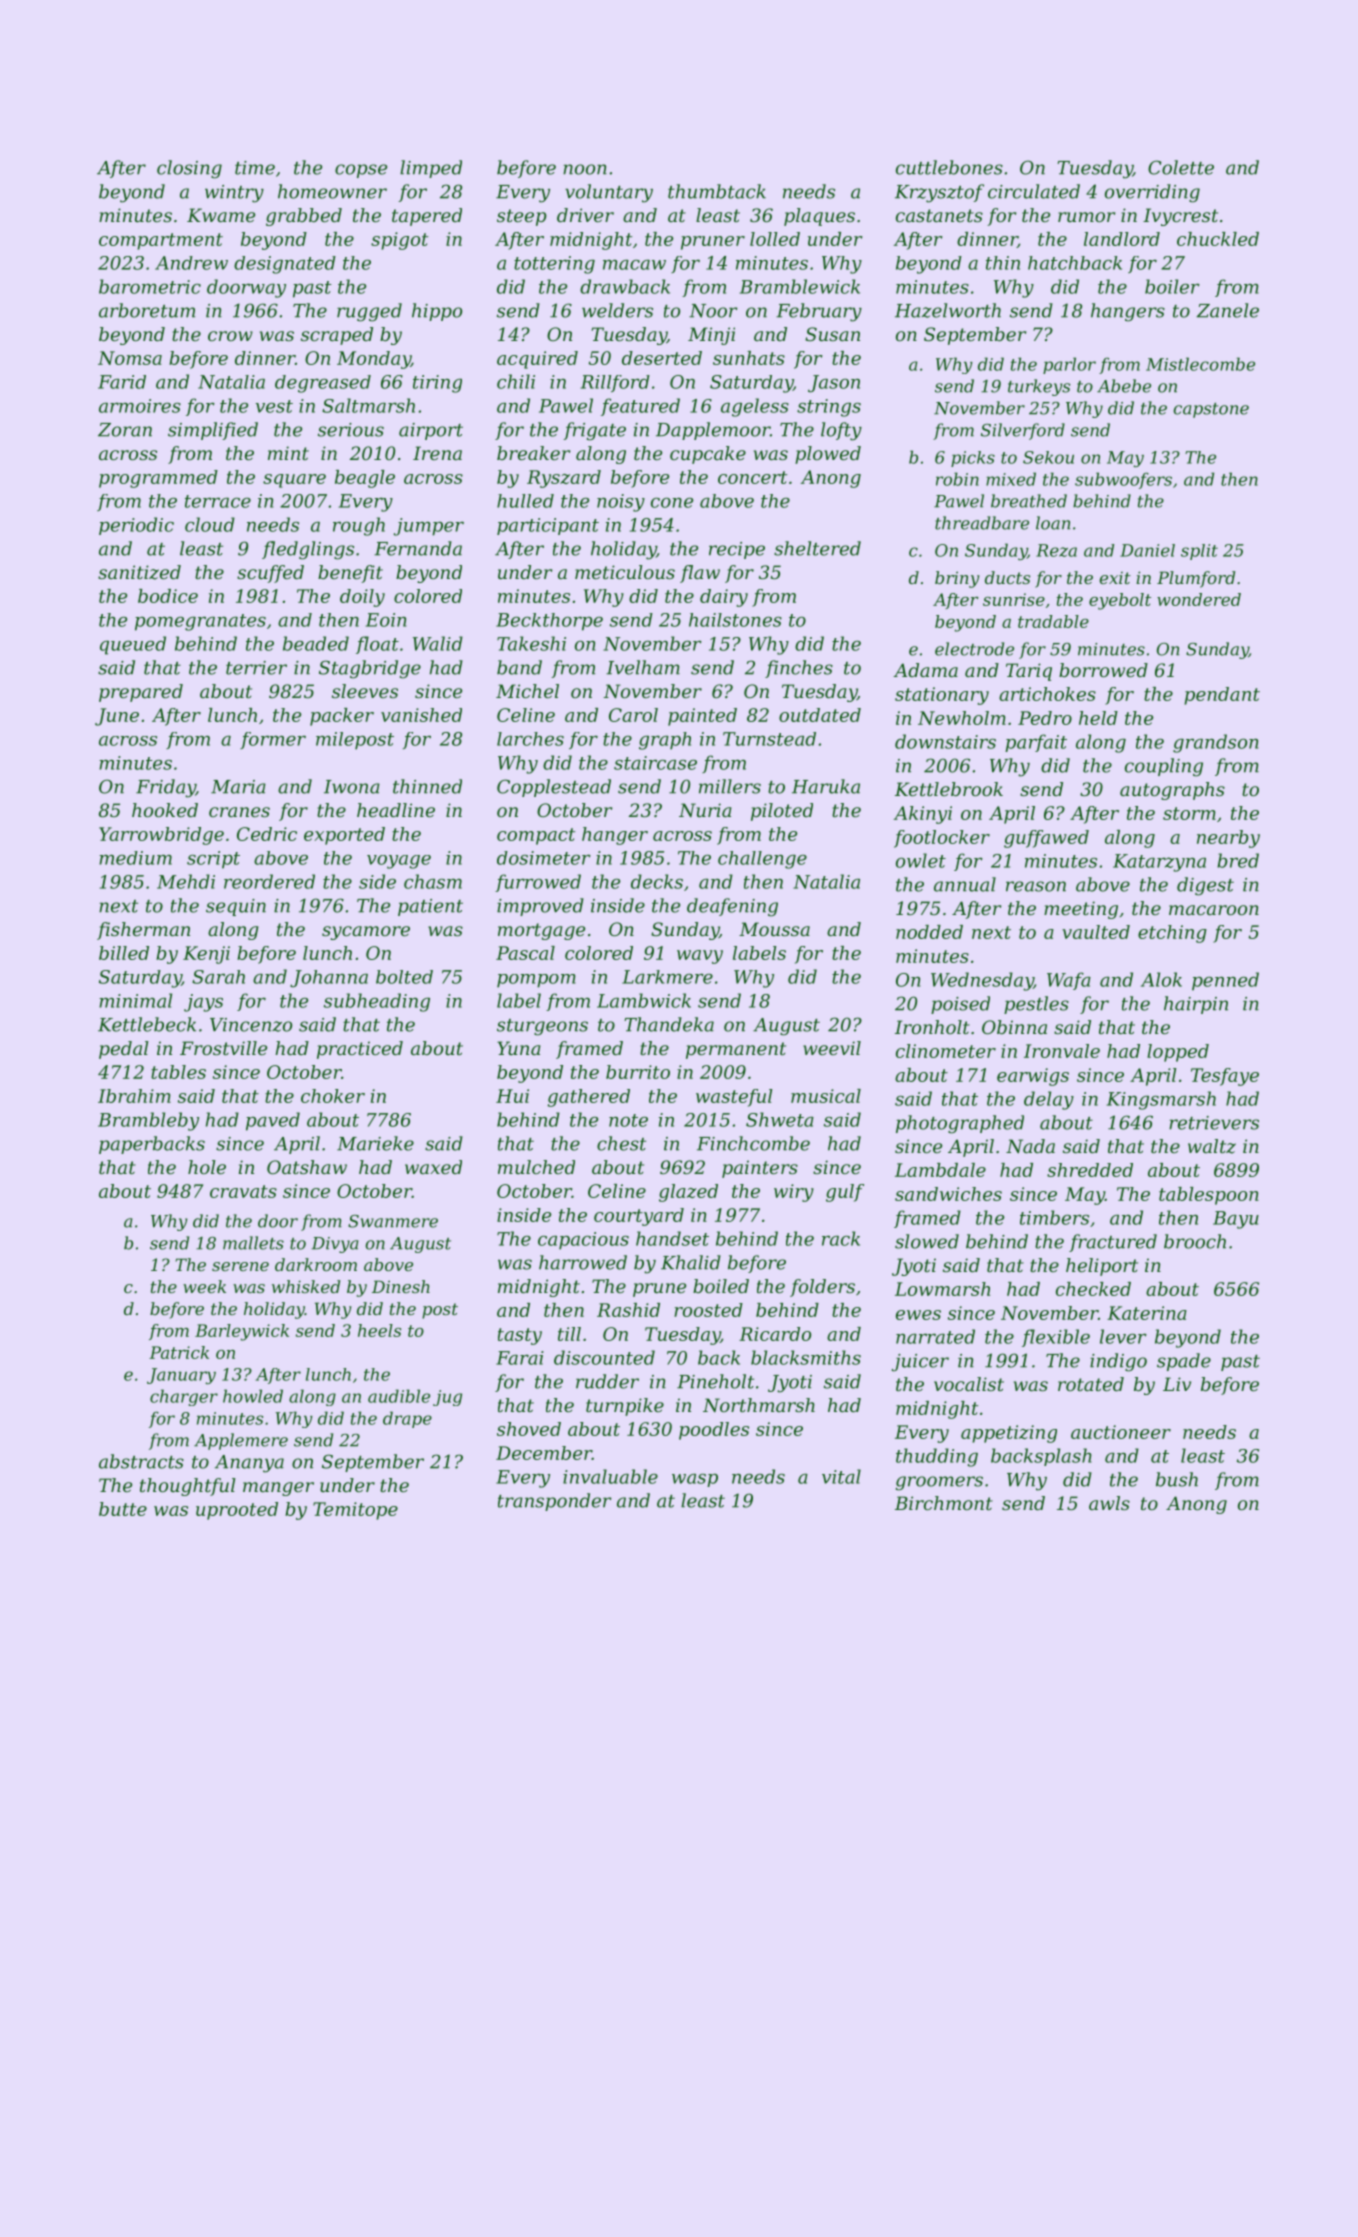 The width and height of the document is (1358, 2237). What do you see at coordinates (711, 336) in the document?
I see `Minji` at bounding box center [711, 336].
